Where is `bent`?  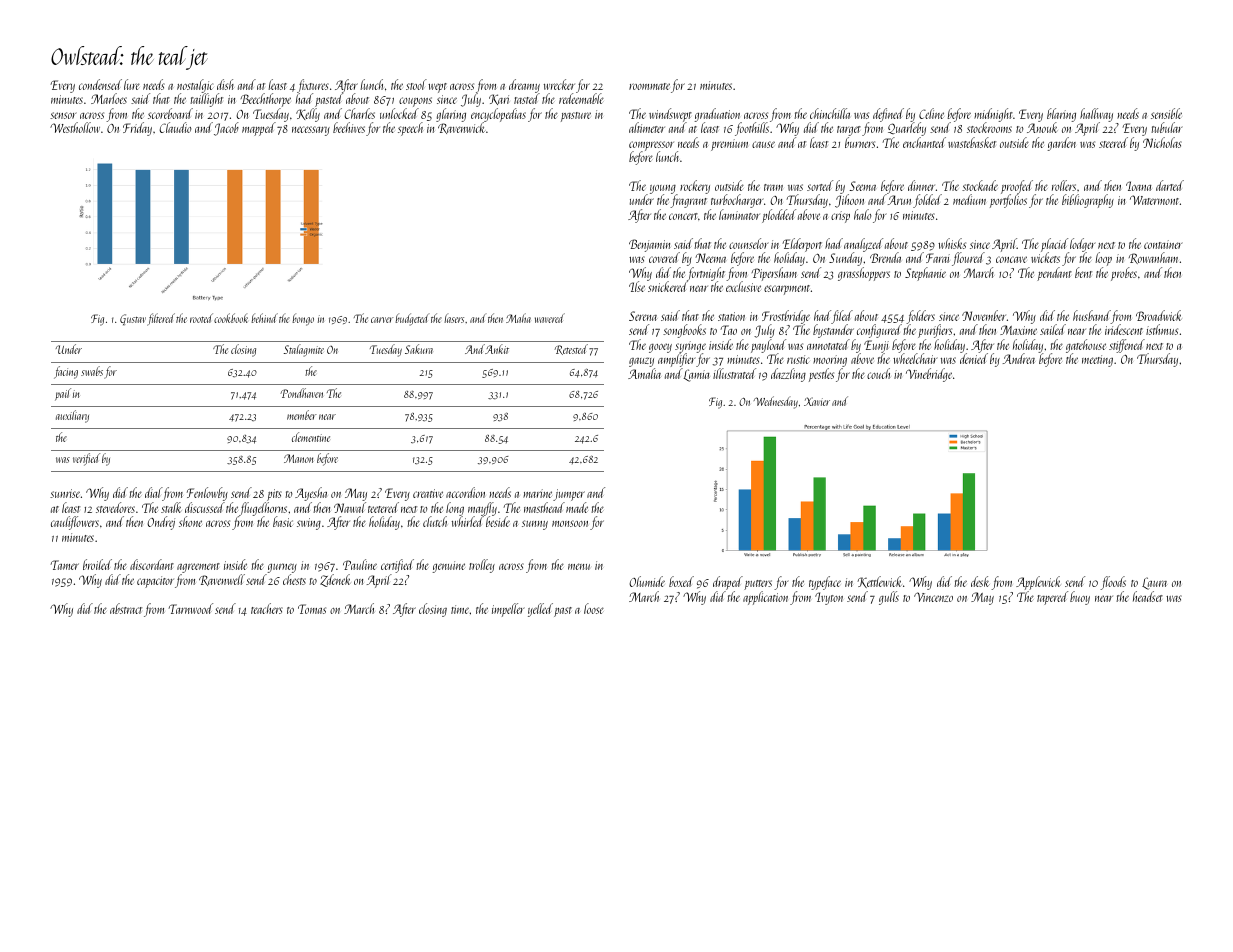
bent is located at coordinates (1083, 272).
